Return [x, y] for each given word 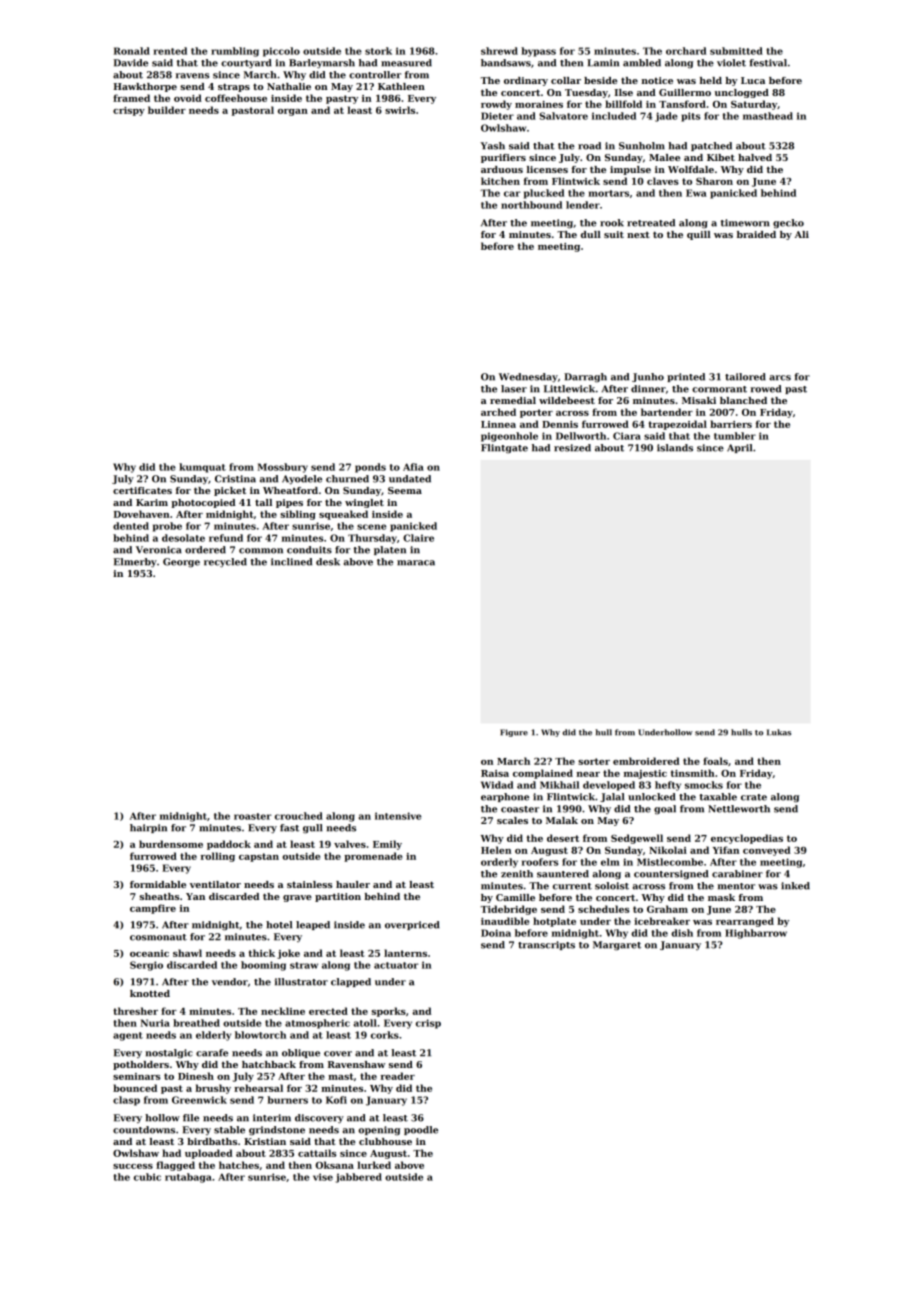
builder [167, 110]
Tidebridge [509, 910]
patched [711, 146]
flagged [175, 1166]
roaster [253, 816]
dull [591, 234]
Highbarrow [756, 934]
